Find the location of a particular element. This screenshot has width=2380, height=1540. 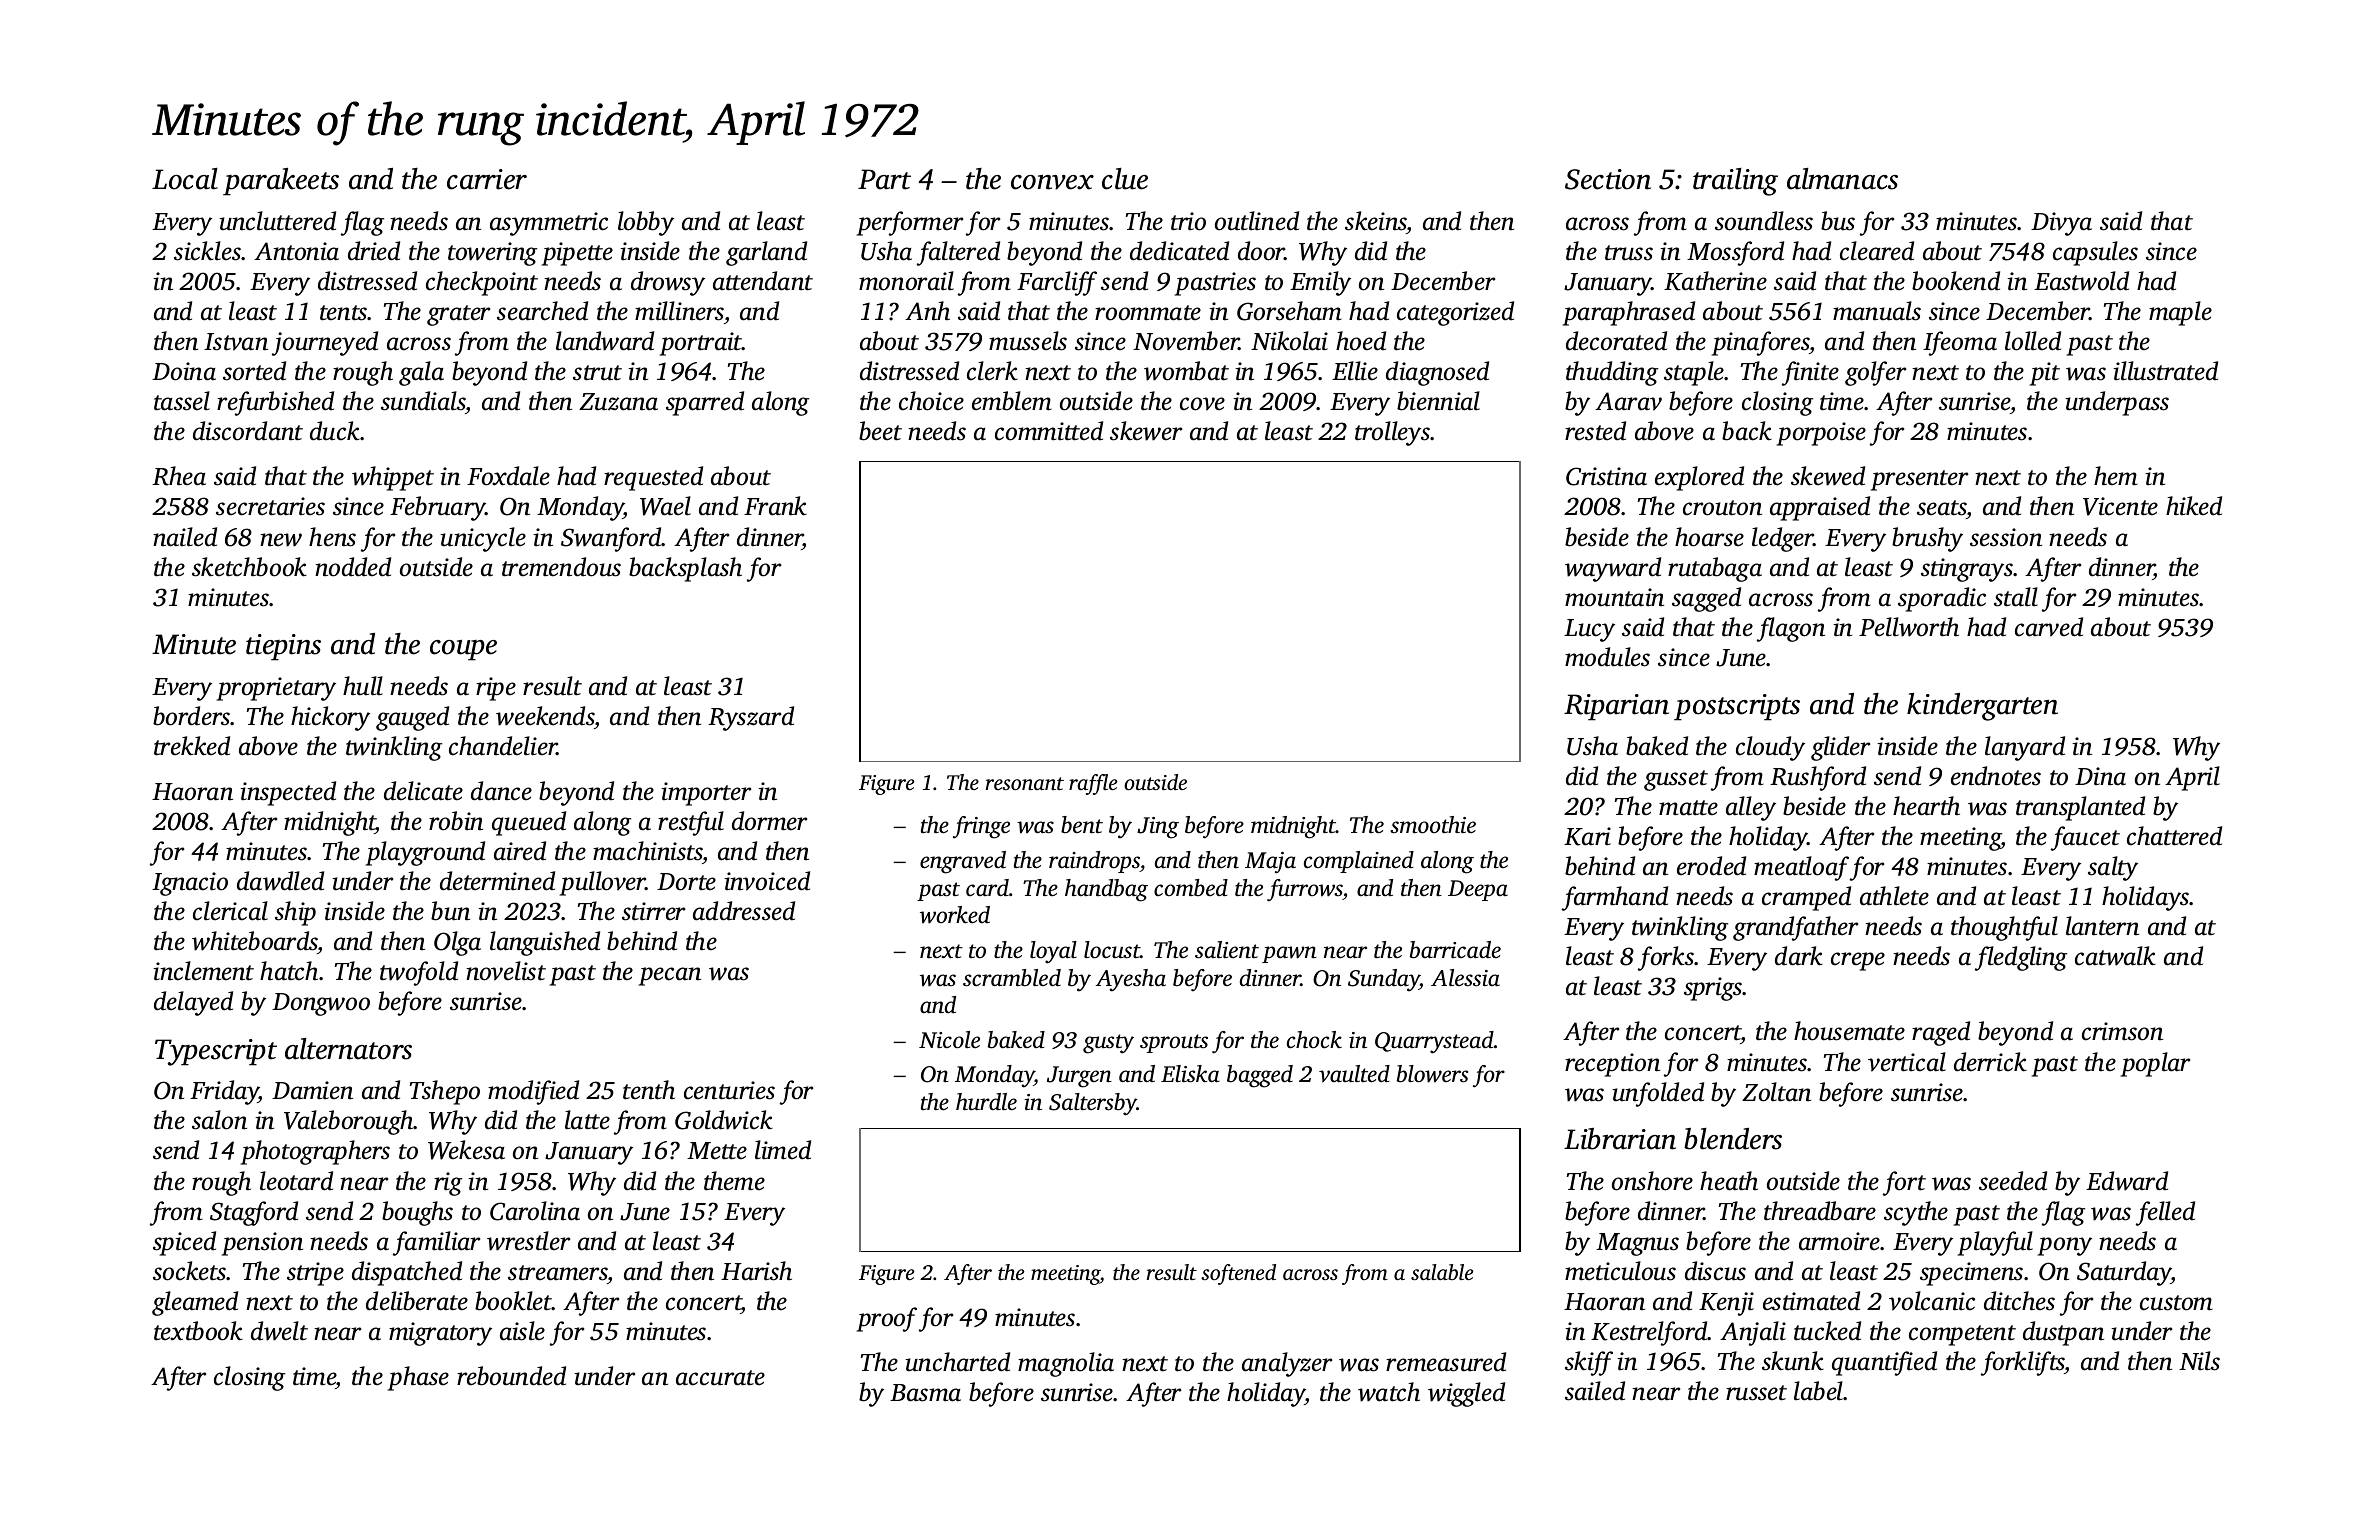

Nikolai is located at coordinates (1289, 341).
